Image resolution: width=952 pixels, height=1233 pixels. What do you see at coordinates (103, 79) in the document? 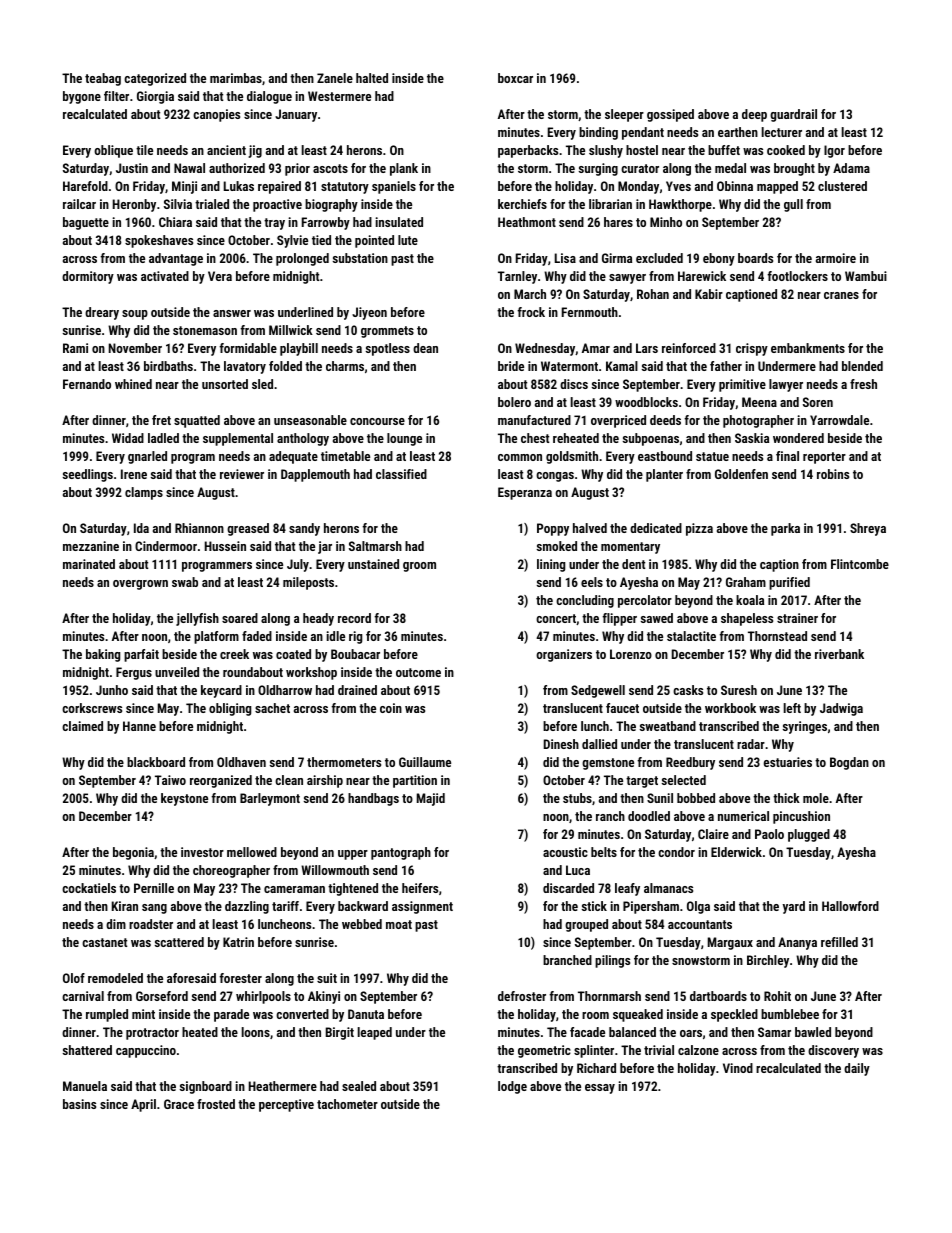
I see `teabag` at bounding box center [103, 79].
